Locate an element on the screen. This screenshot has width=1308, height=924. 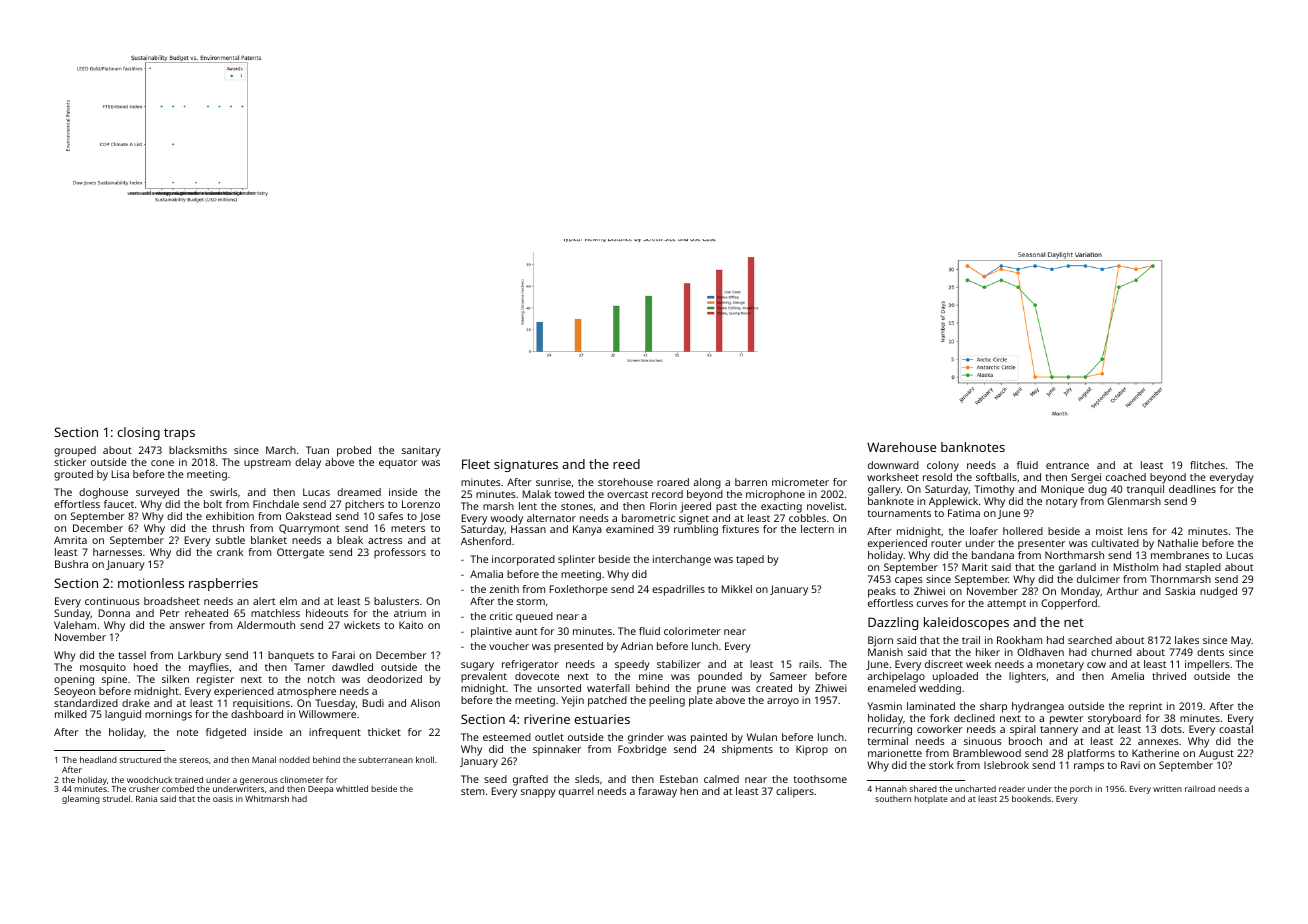
Aldermouth is located at coordinates (266, 625).
